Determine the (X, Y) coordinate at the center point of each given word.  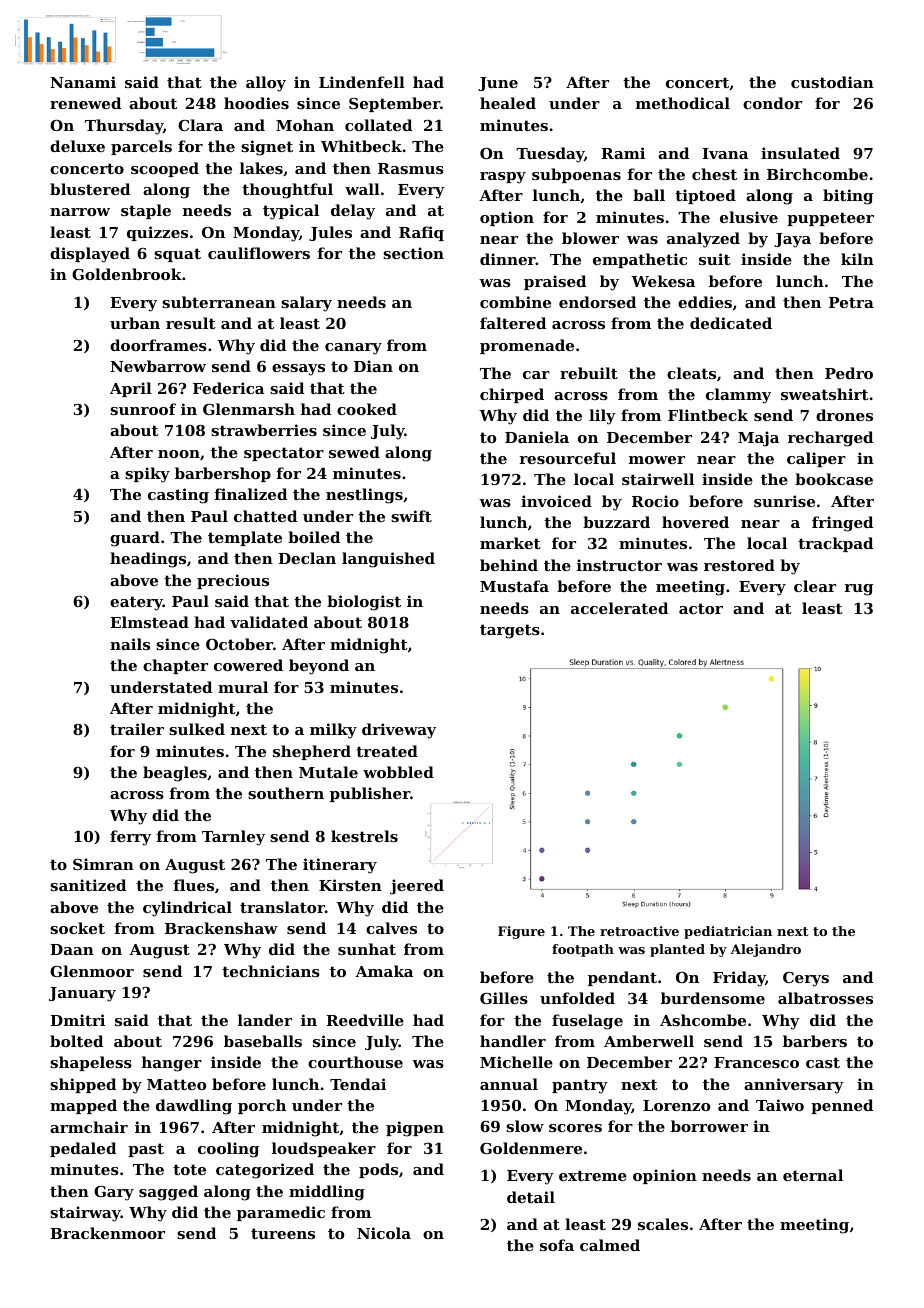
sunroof (143, 409)
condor (772, 103)
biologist (364, 603)
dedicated (731, 323)
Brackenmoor (107, 1233)
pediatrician (728, 932)
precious (233, 581)
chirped (512, 395)
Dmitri (77, 1020)
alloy (266, 84)
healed (508, 103)
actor (701, 608)
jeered (417, 887)
